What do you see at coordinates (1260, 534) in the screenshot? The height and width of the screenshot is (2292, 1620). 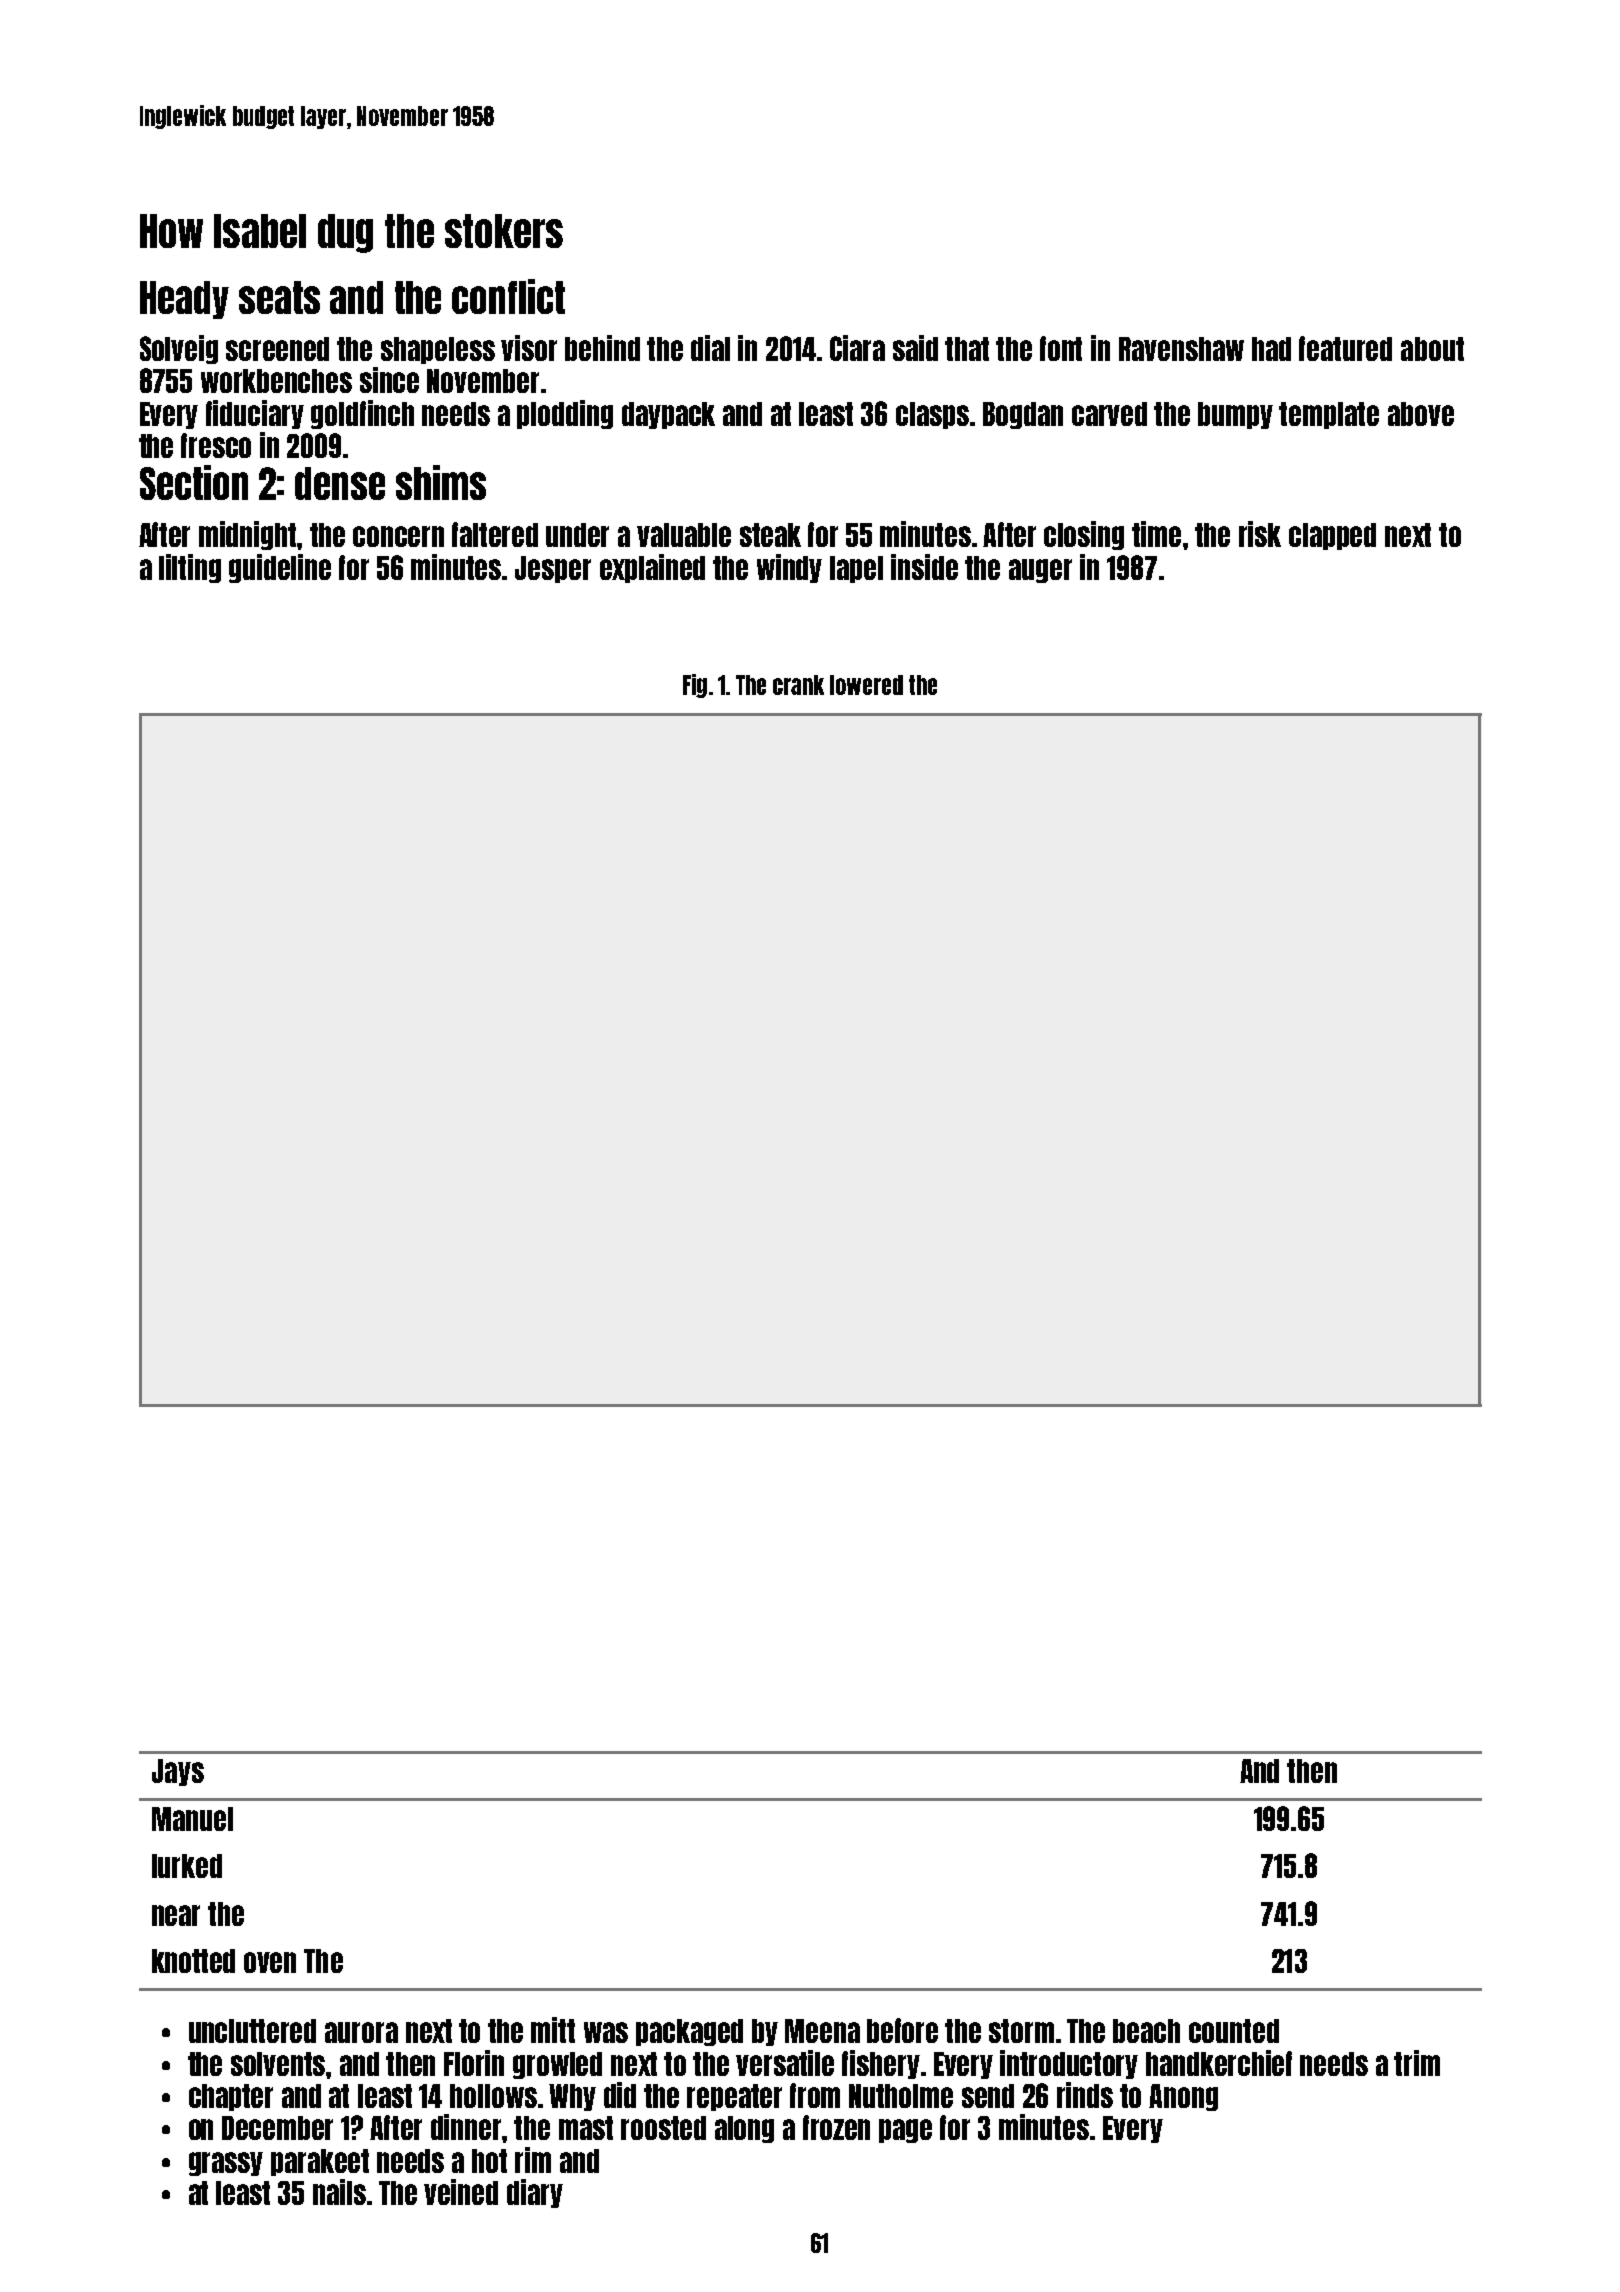 I see `risk` at bounding box center [1260, 534].
